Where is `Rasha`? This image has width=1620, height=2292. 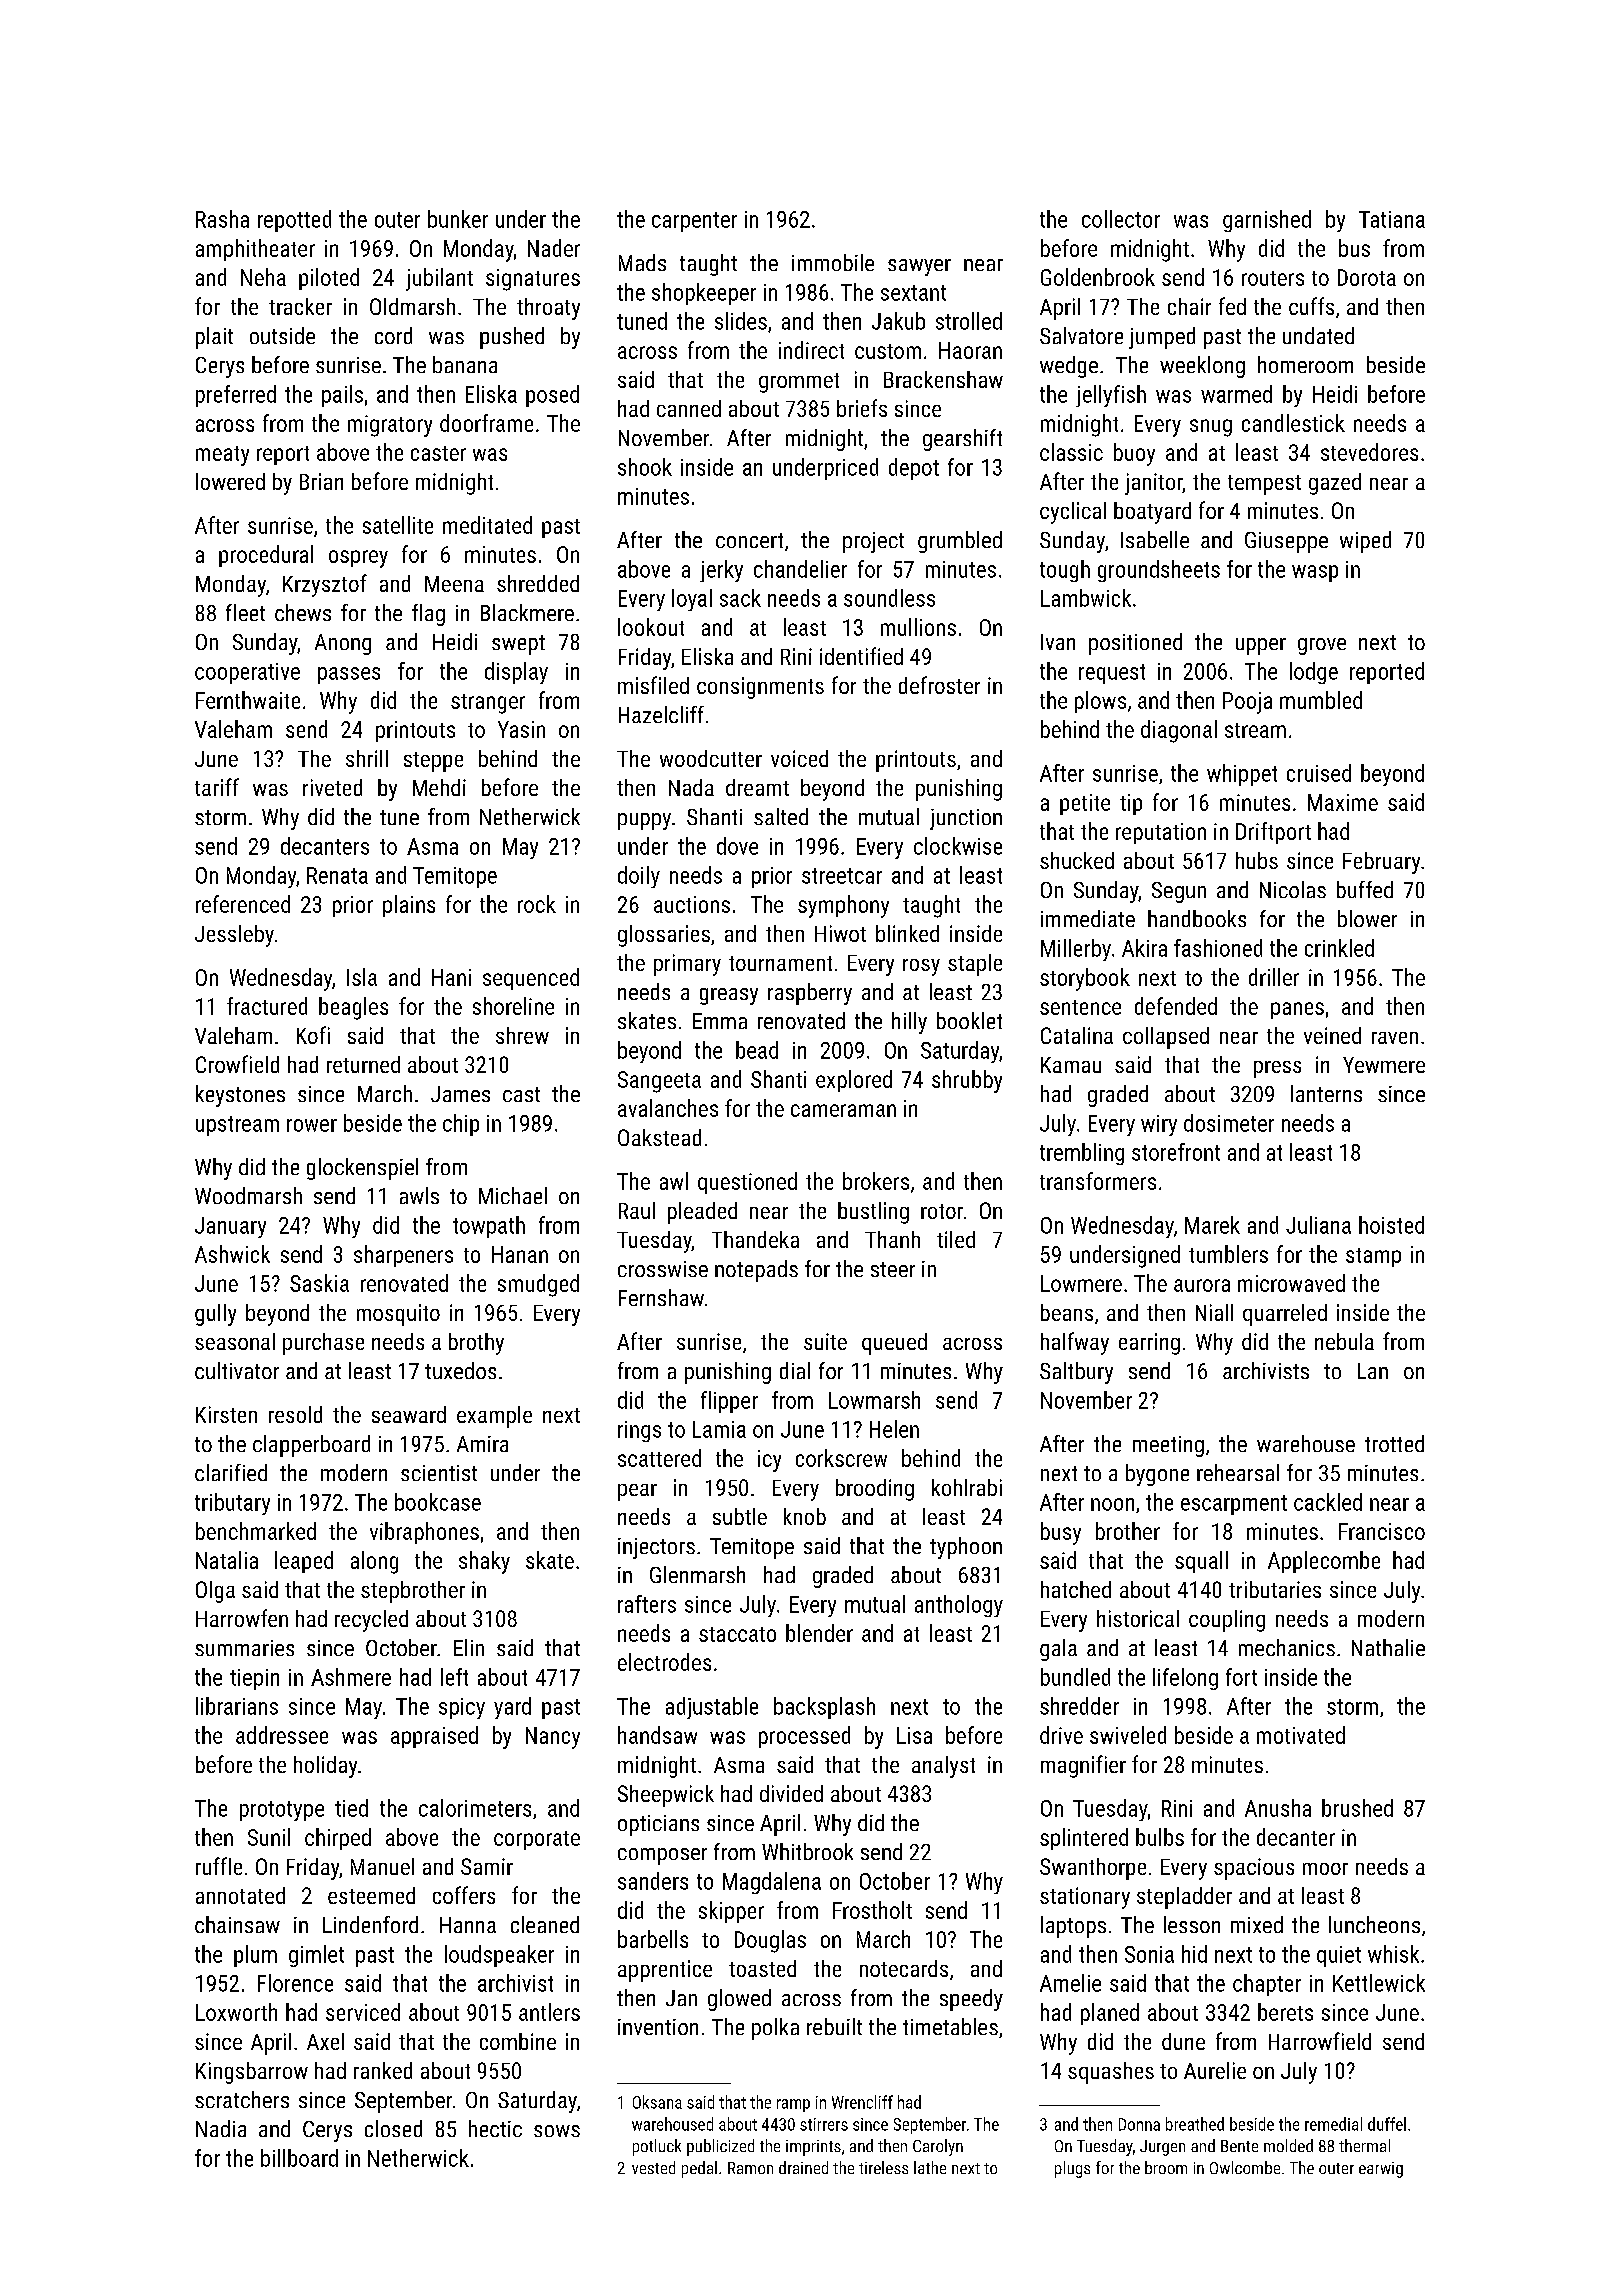
Rasha is located at coordinates (222, 219).
